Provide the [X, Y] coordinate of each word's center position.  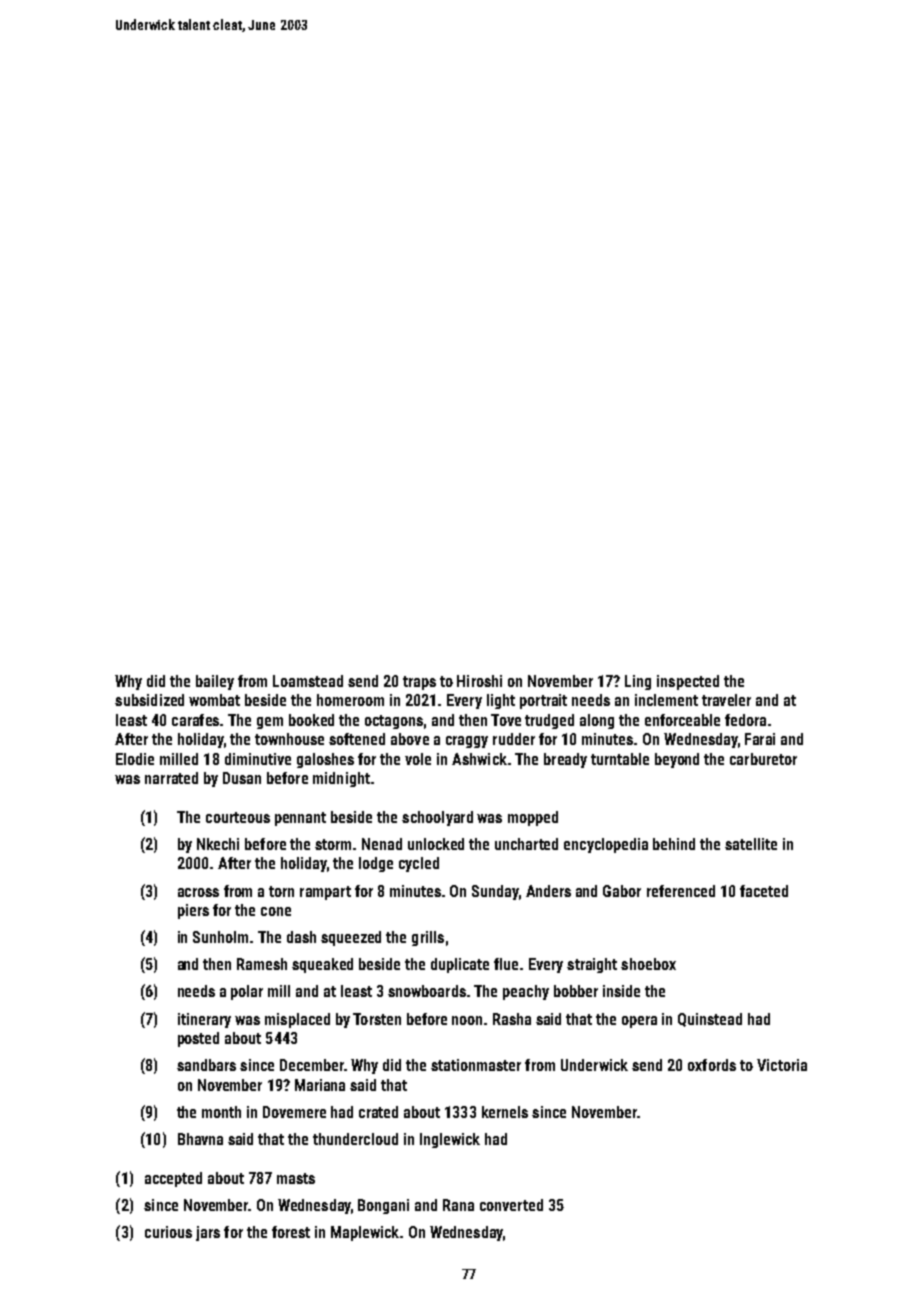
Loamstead [308, 681]
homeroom [350, 700]
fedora [745, 720]
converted [511, 1205]
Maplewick [365, 1233]
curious [168, 1232]
